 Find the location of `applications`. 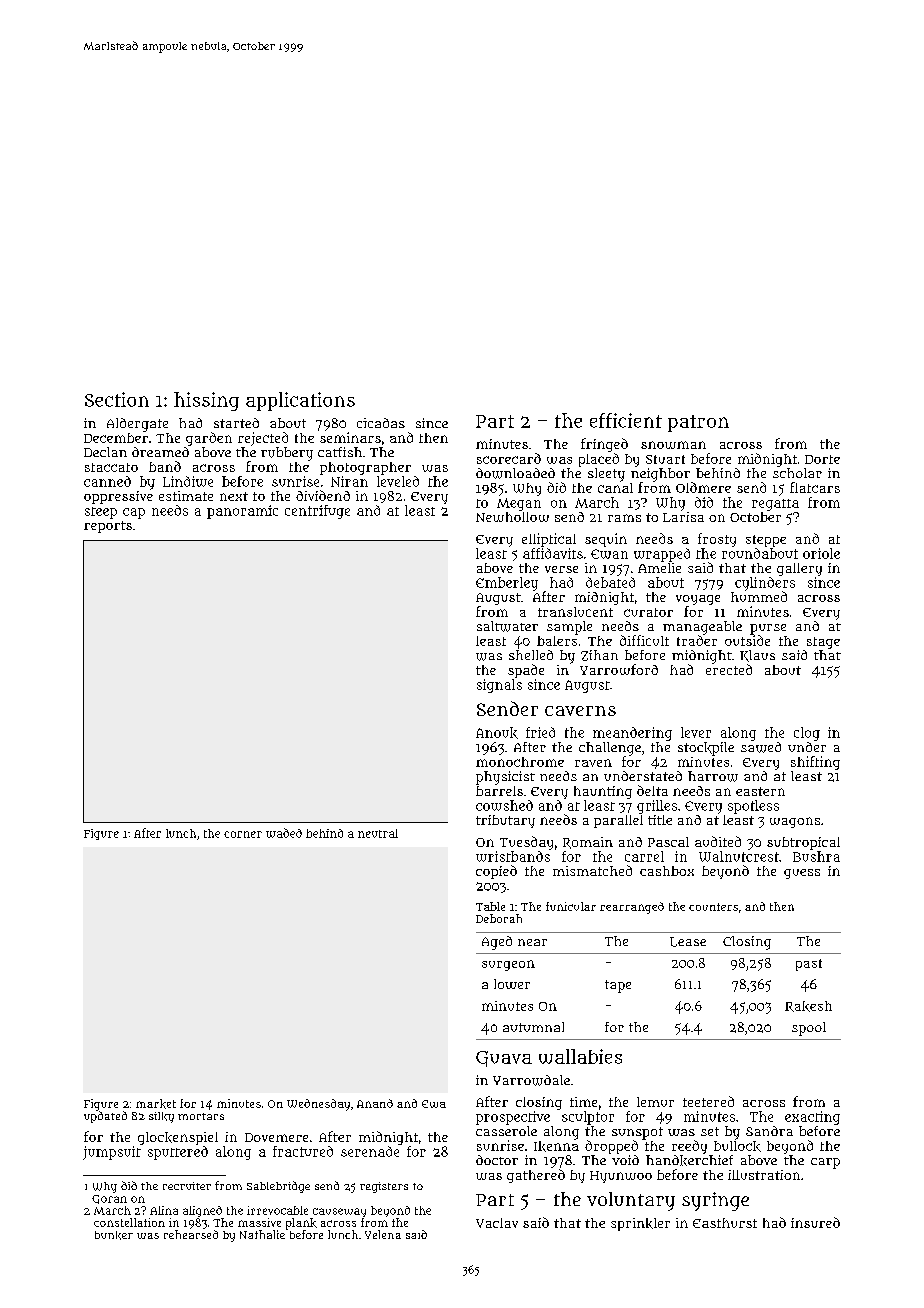

applications is located at coordinates (300, 401).
